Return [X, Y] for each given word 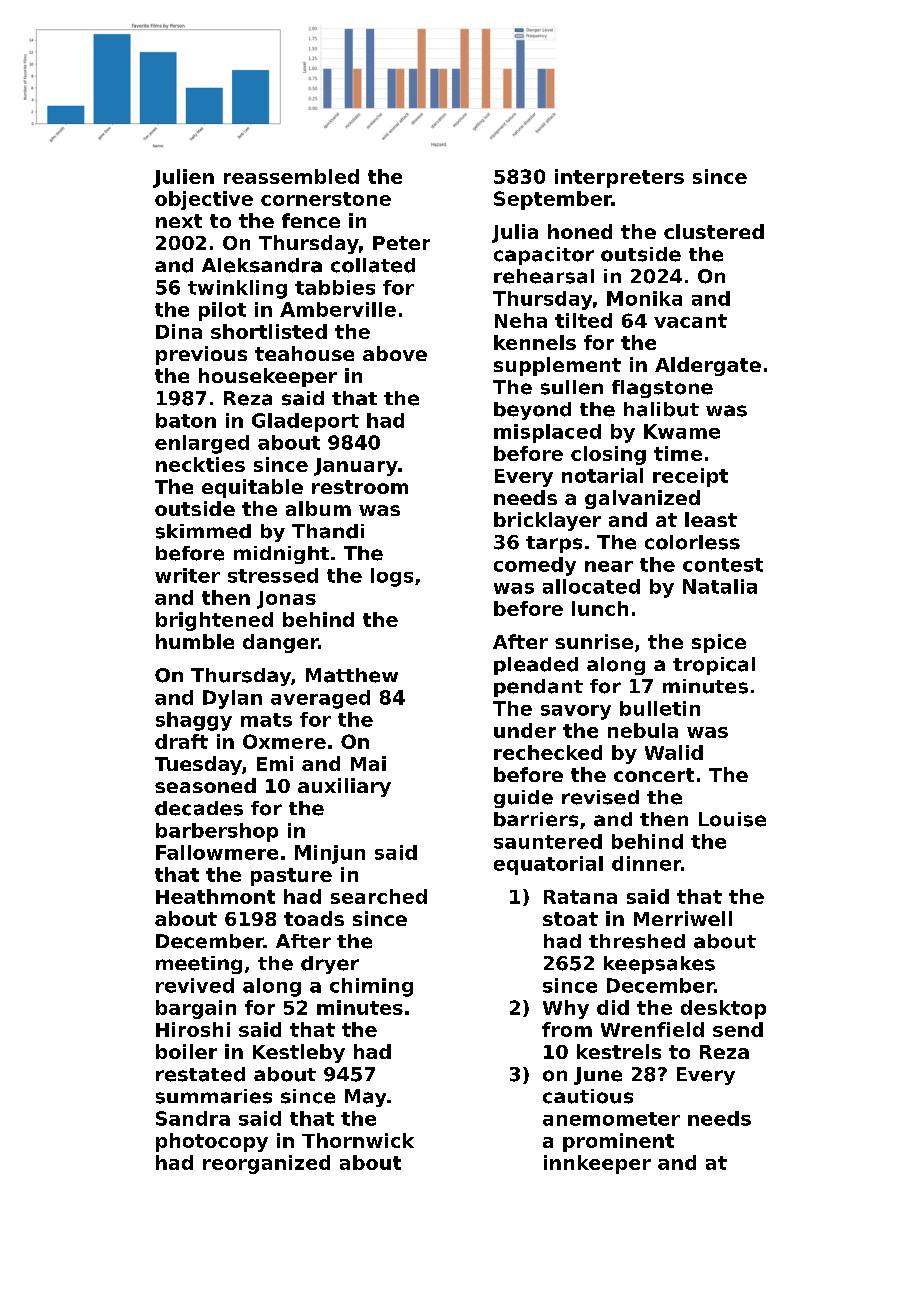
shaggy [194, 721]
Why [566, 1009]
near [609, 566]
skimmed [203, 531]
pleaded [536, 666]
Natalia [720, 586]
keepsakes [659, 965]
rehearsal [544, 276]
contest [723, 565]
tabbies [335, 287]
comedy [535, 566]
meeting [199, 965]
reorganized [266, 1164]
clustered [714, 231]
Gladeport [305, 422]
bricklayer [547, 521]
